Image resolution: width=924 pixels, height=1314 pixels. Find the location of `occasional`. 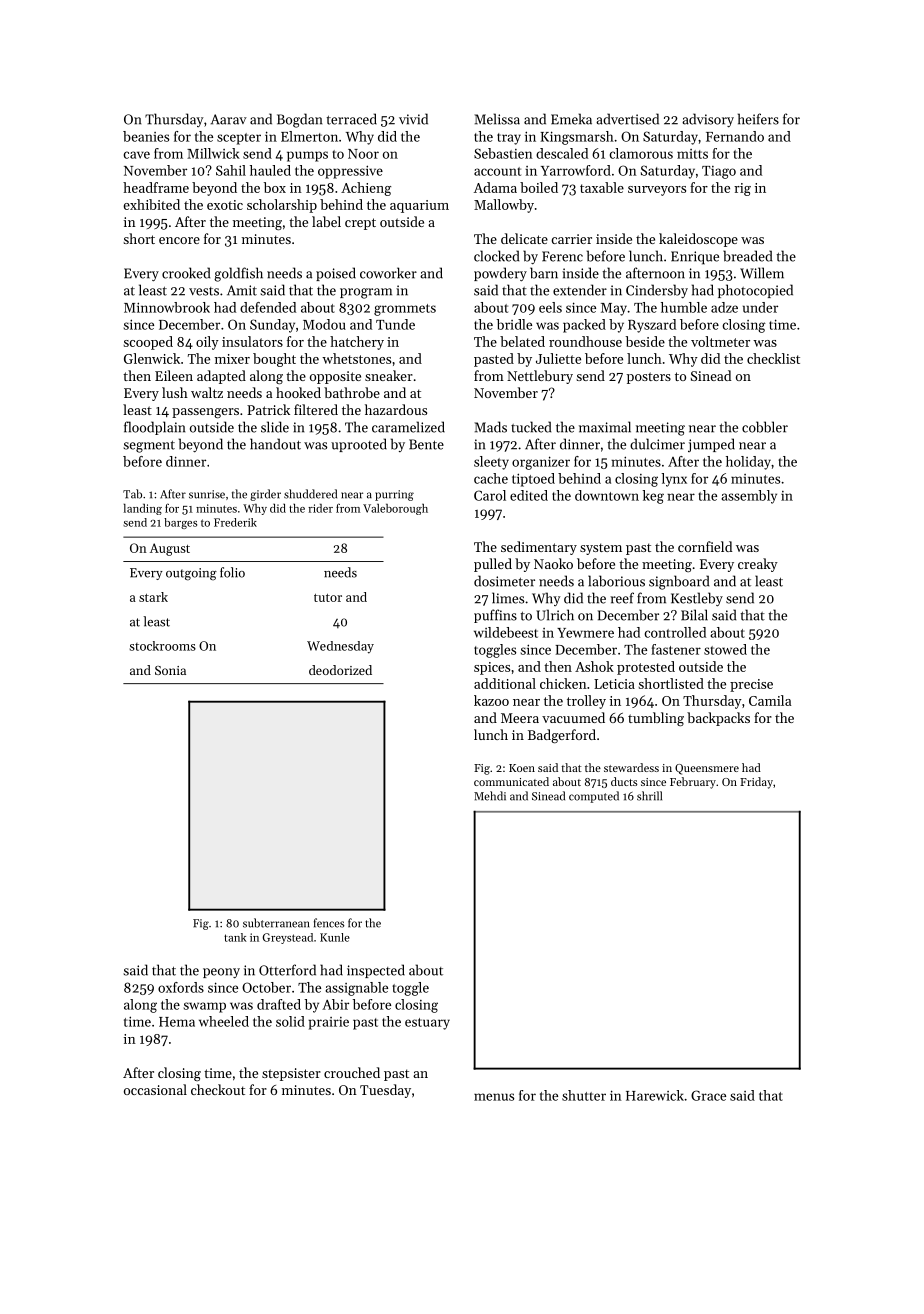

occasional is located at coordinates (155, 1089).
